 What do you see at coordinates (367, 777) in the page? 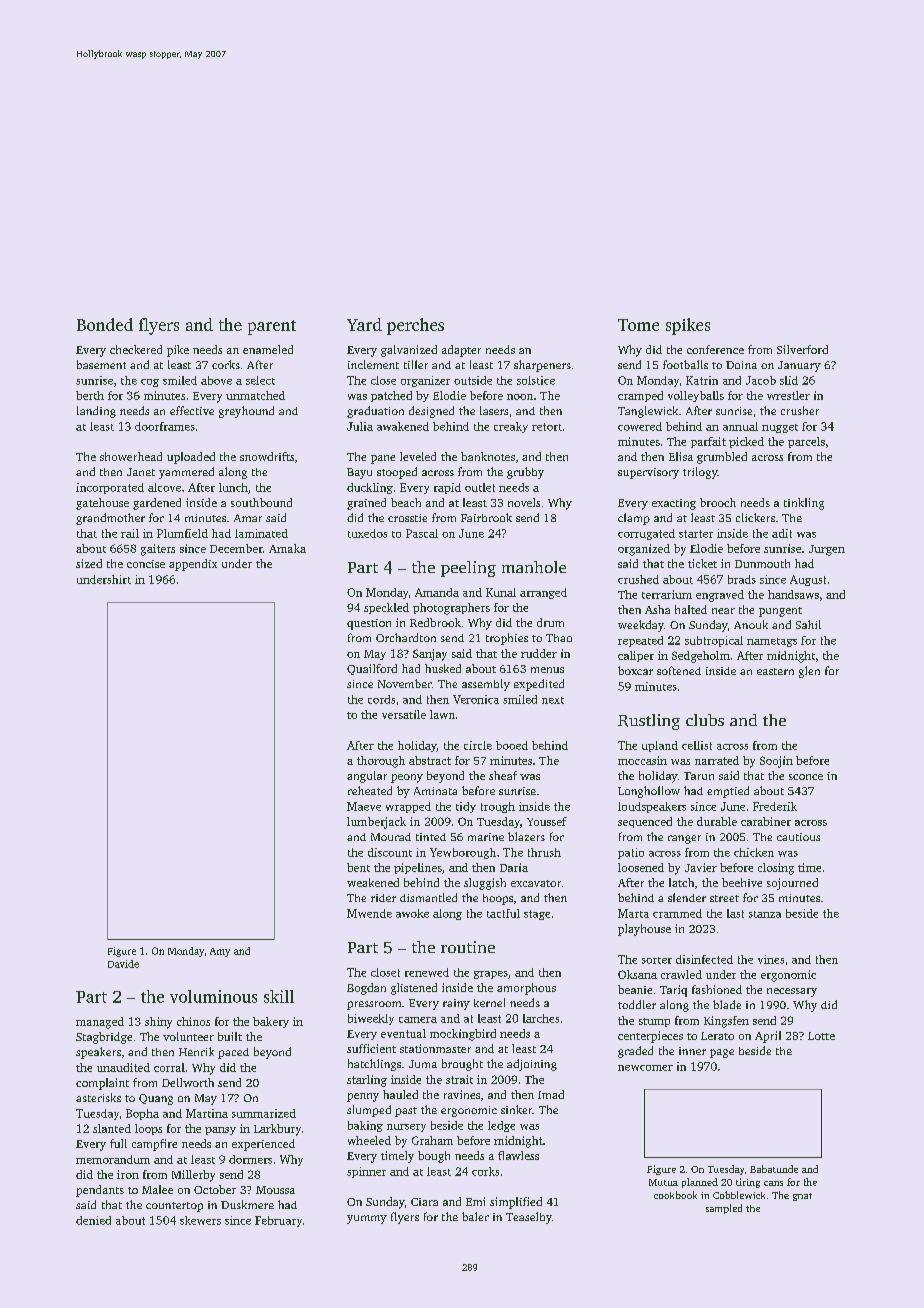
I see `angular` at bounding box center [367, 777].
